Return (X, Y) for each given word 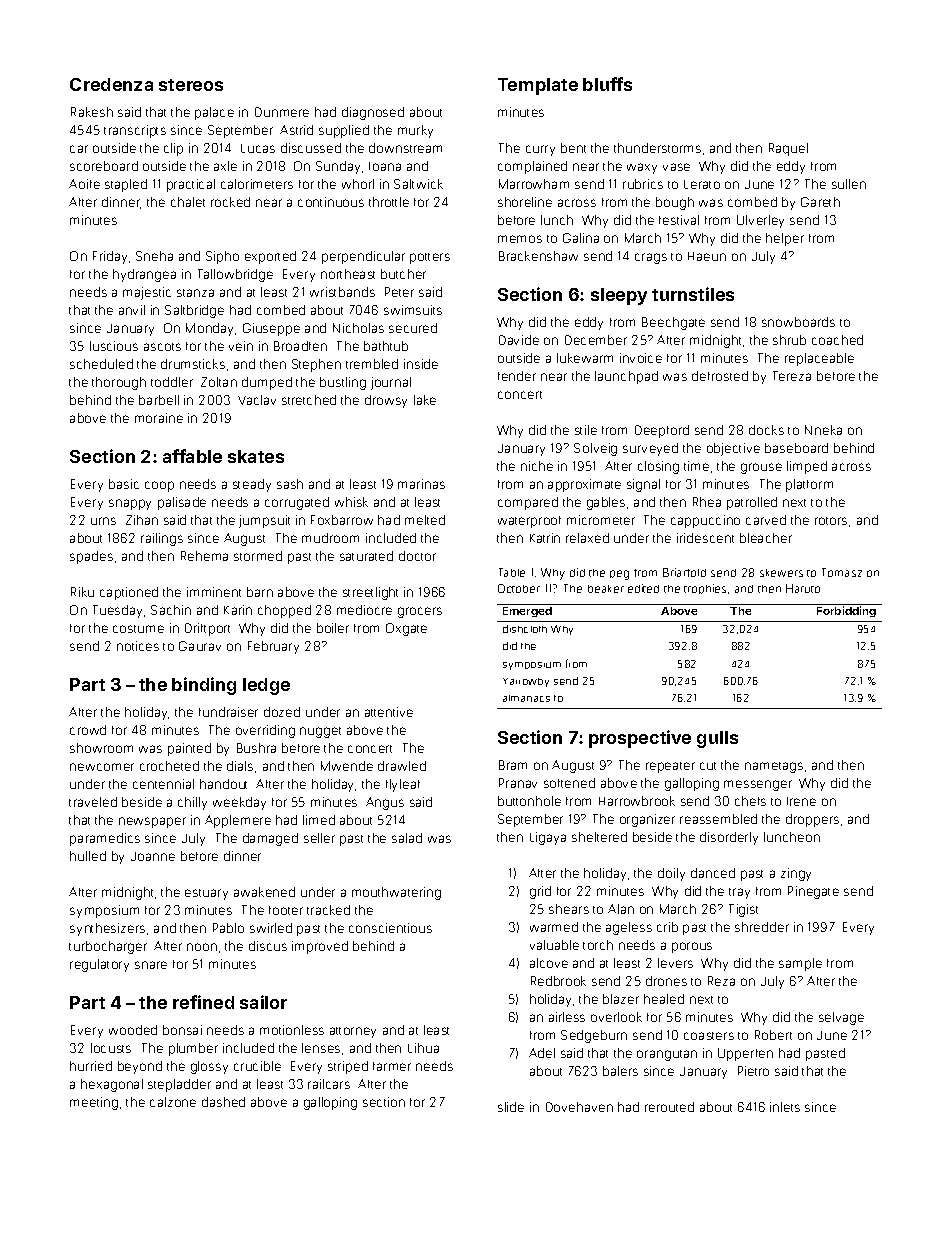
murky (415, 131)
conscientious (390, 928)
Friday (110, 257)
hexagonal (112, 1085)
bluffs (607, 84)
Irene (801, 801)
